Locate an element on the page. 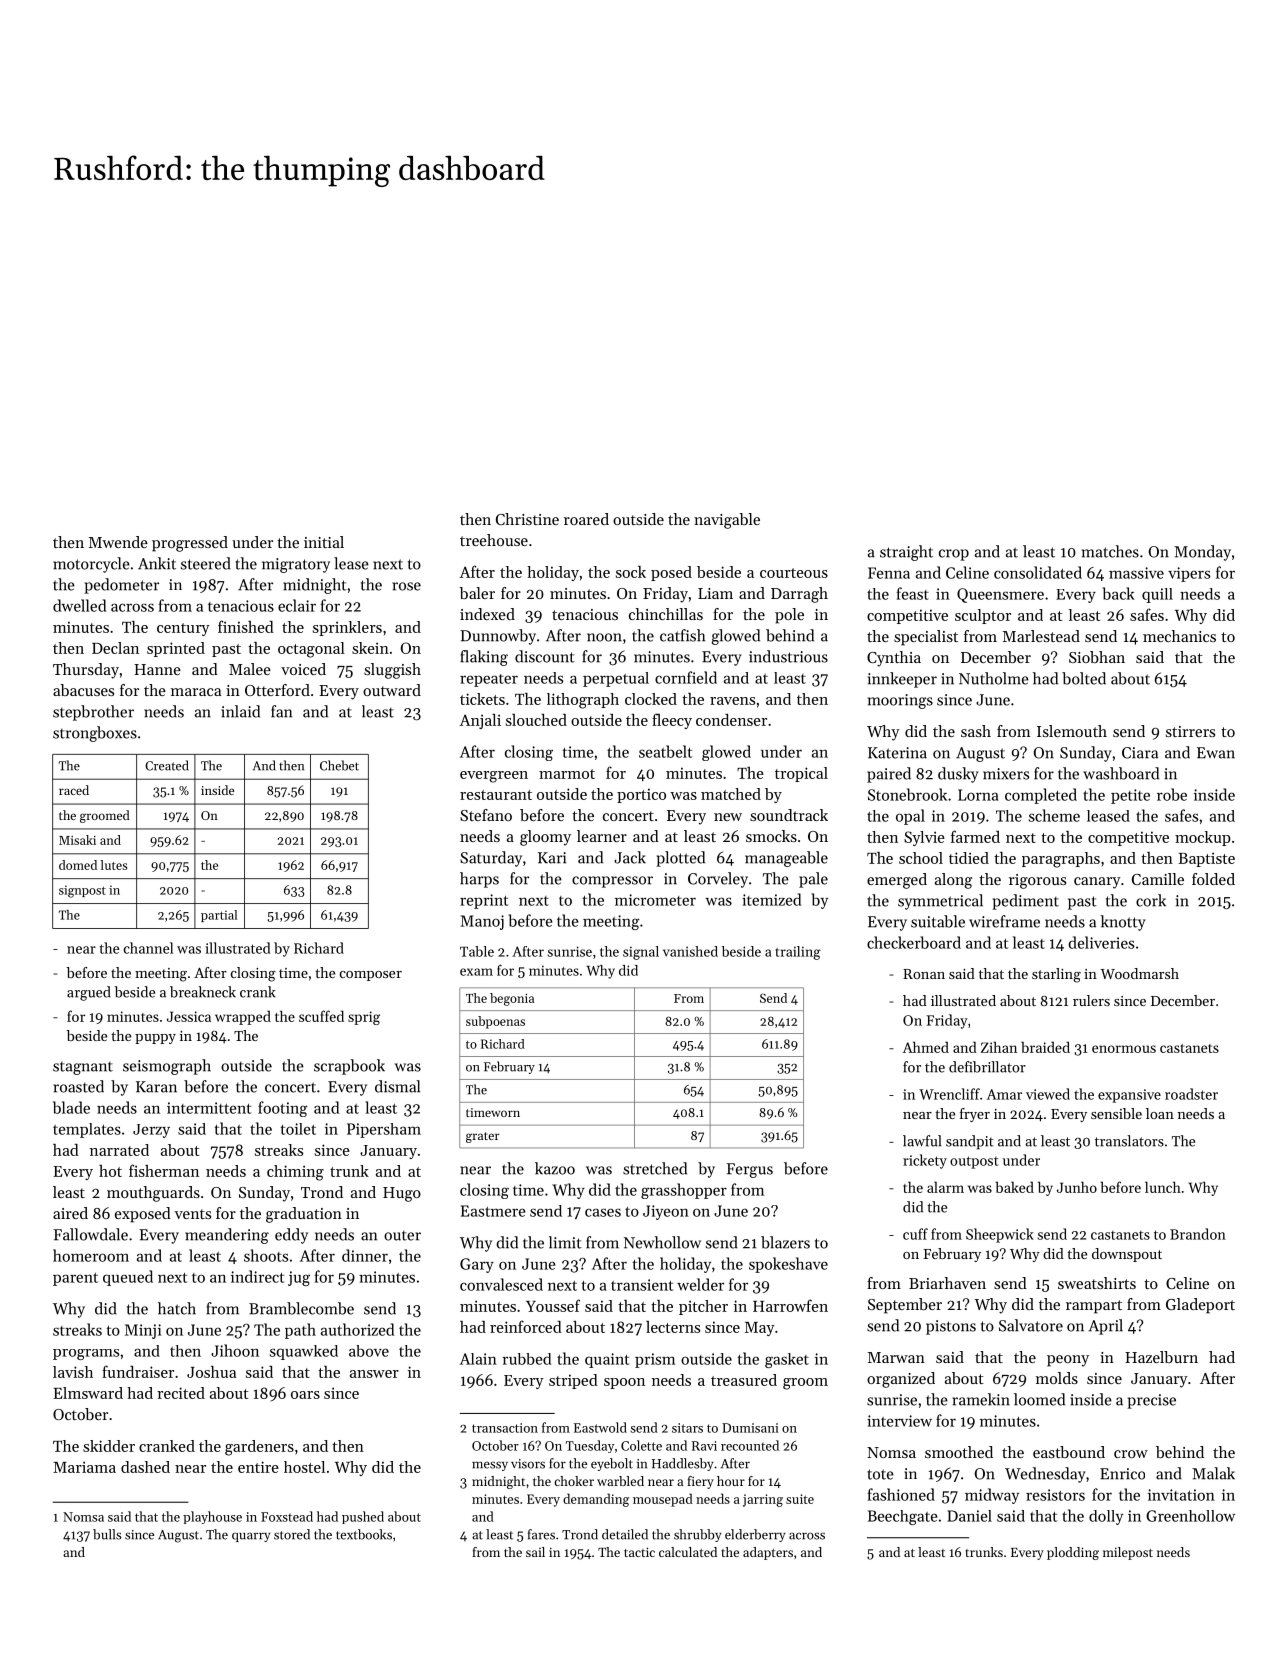 The image size is (1288, 1666). steered is located at coordinates (206, 563).
